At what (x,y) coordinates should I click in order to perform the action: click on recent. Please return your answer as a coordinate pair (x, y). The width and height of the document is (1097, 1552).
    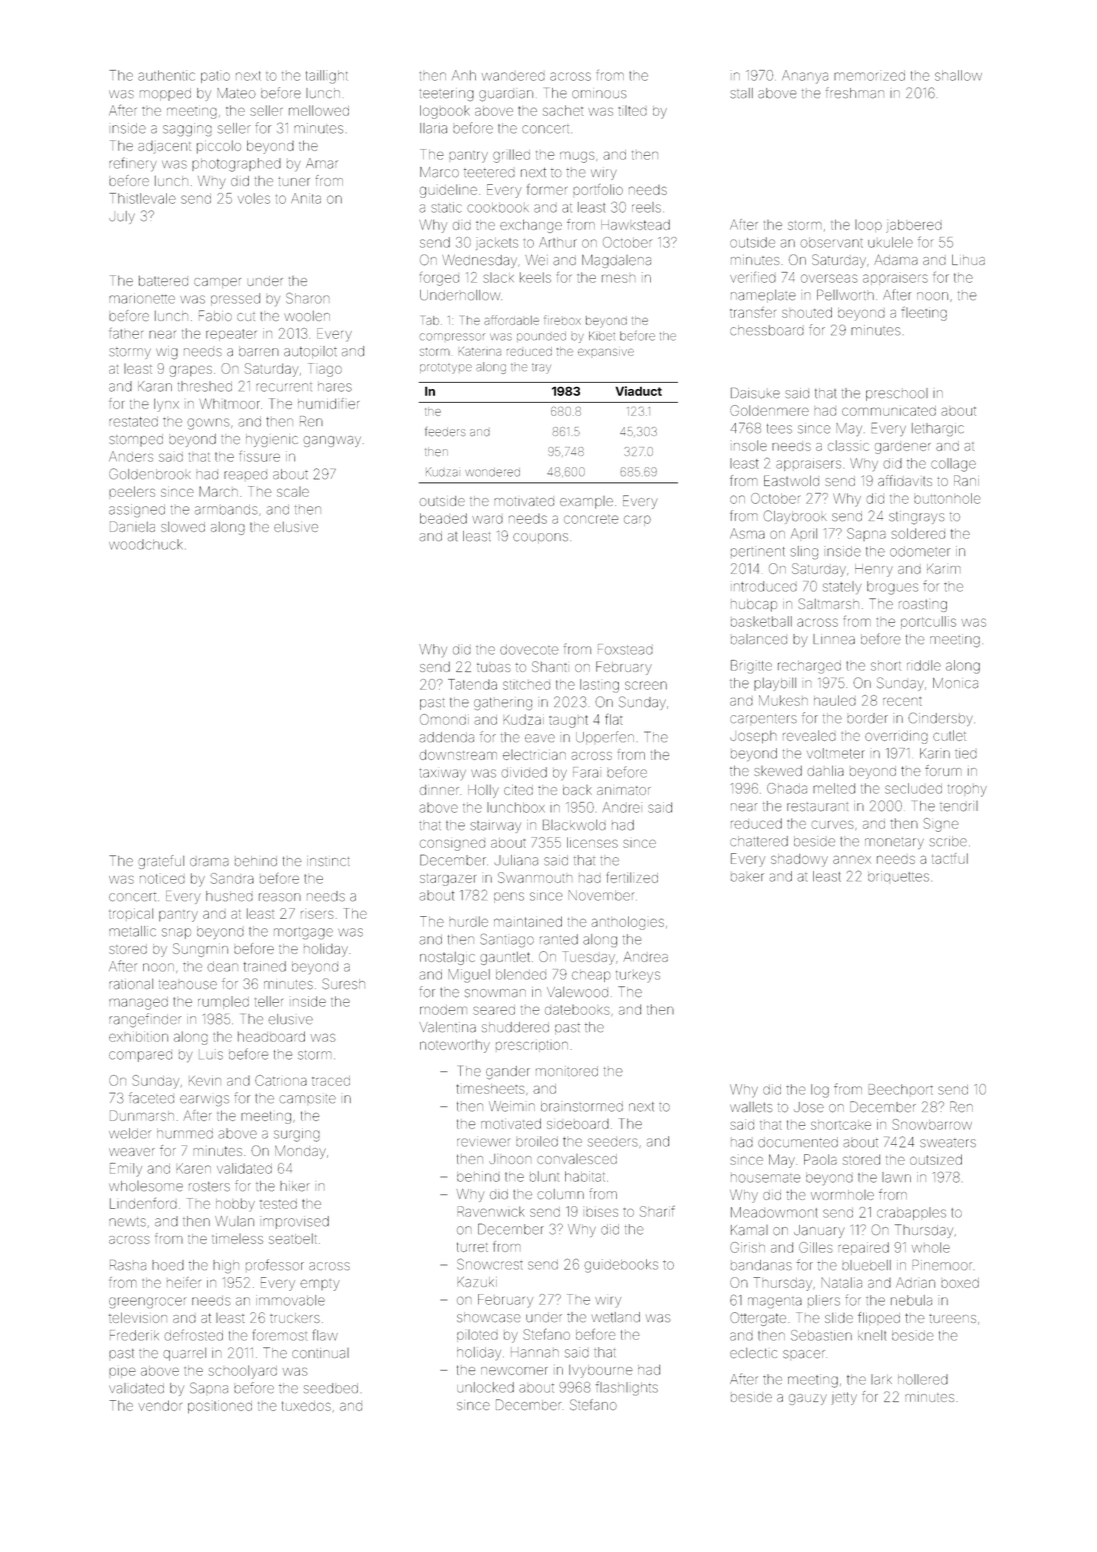
    Looking at the image, I should click on (902, 701).
